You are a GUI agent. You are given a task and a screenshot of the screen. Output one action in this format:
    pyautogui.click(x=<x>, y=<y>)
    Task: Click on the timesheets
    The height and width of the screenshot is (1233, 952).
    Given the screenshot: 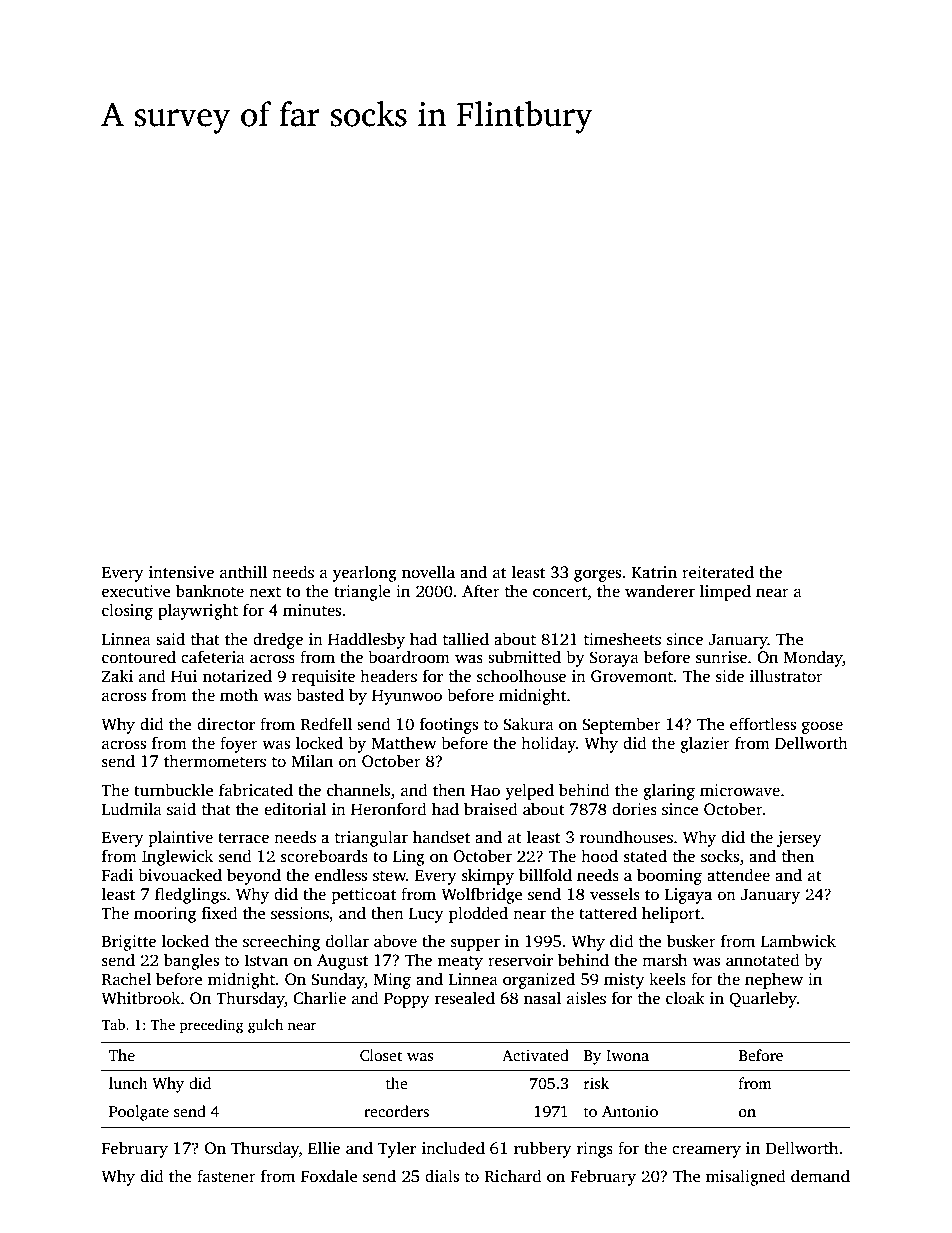 What is the action you would take?
    pyautogui.click(x=622, y=639)
